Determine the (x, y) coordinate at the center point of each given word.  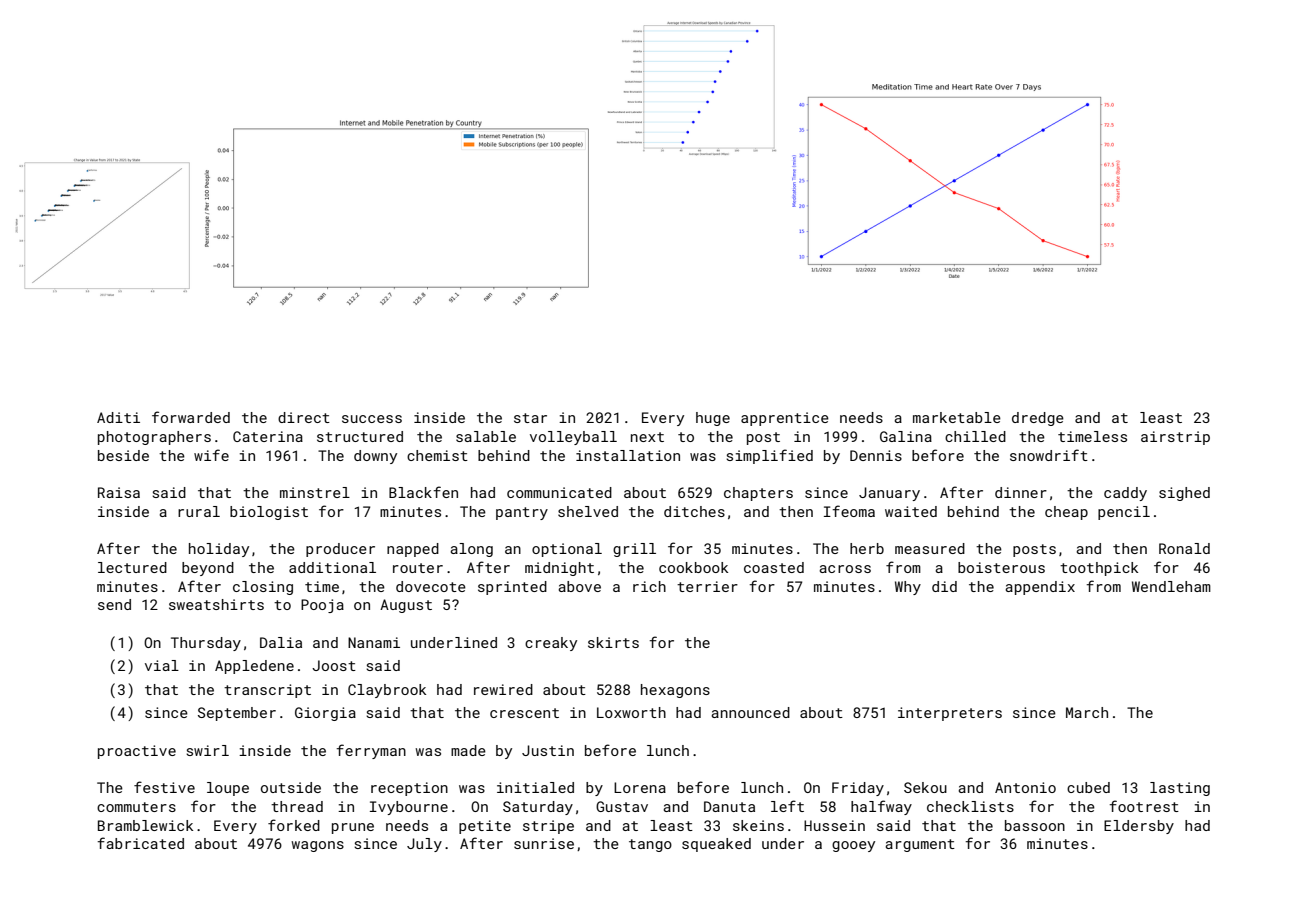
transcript (267, 691)
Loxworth (631, 712)
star (530, 418)
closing (263, 588)
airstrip (1175, 438)
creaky (551, 644)
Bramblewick (145, 825)
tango (650, 845)
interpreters (950, 714)
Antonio (1025, 787)
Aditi (118, 417)
